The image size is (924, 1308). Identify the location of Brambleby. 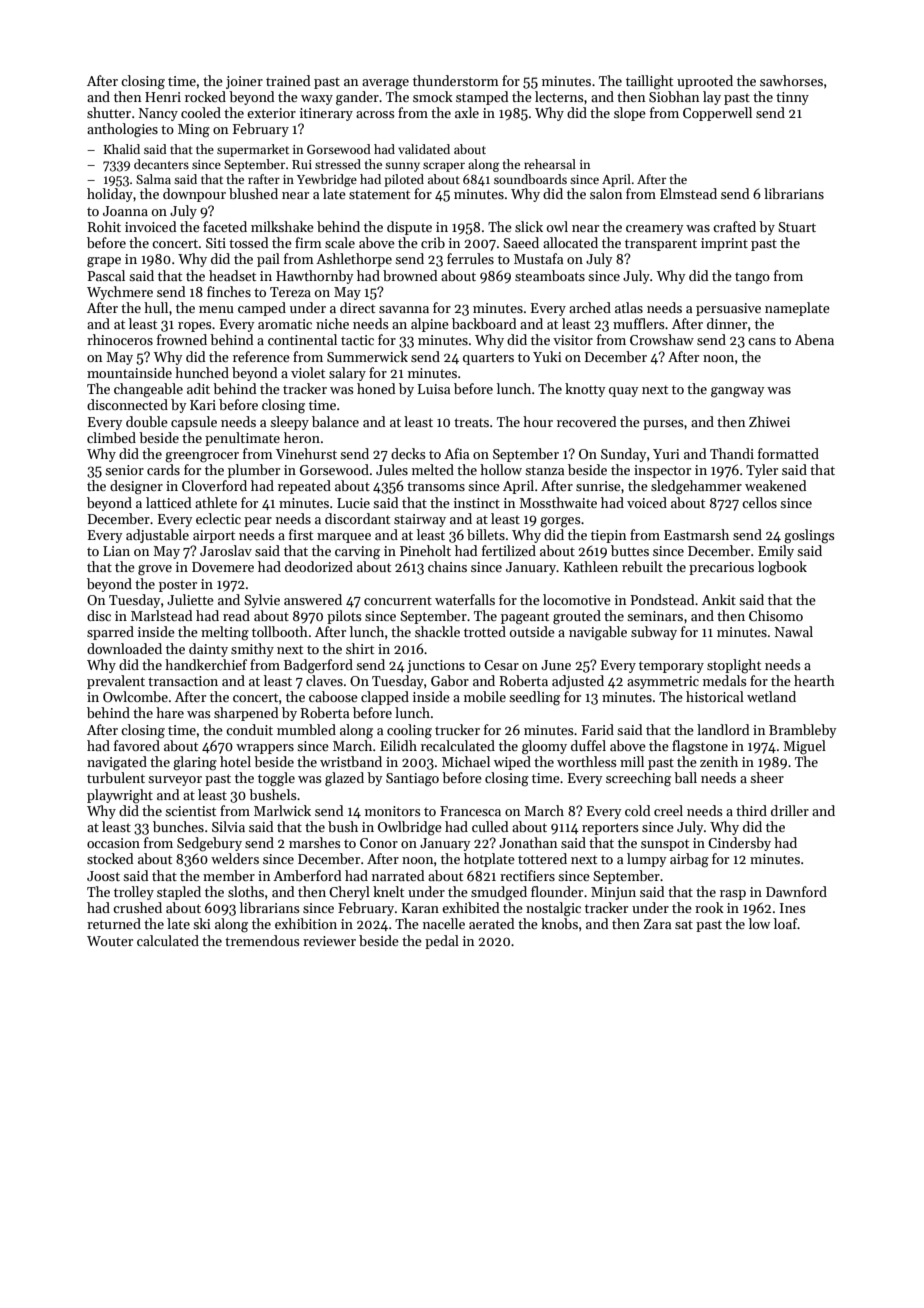
(802, 731).
